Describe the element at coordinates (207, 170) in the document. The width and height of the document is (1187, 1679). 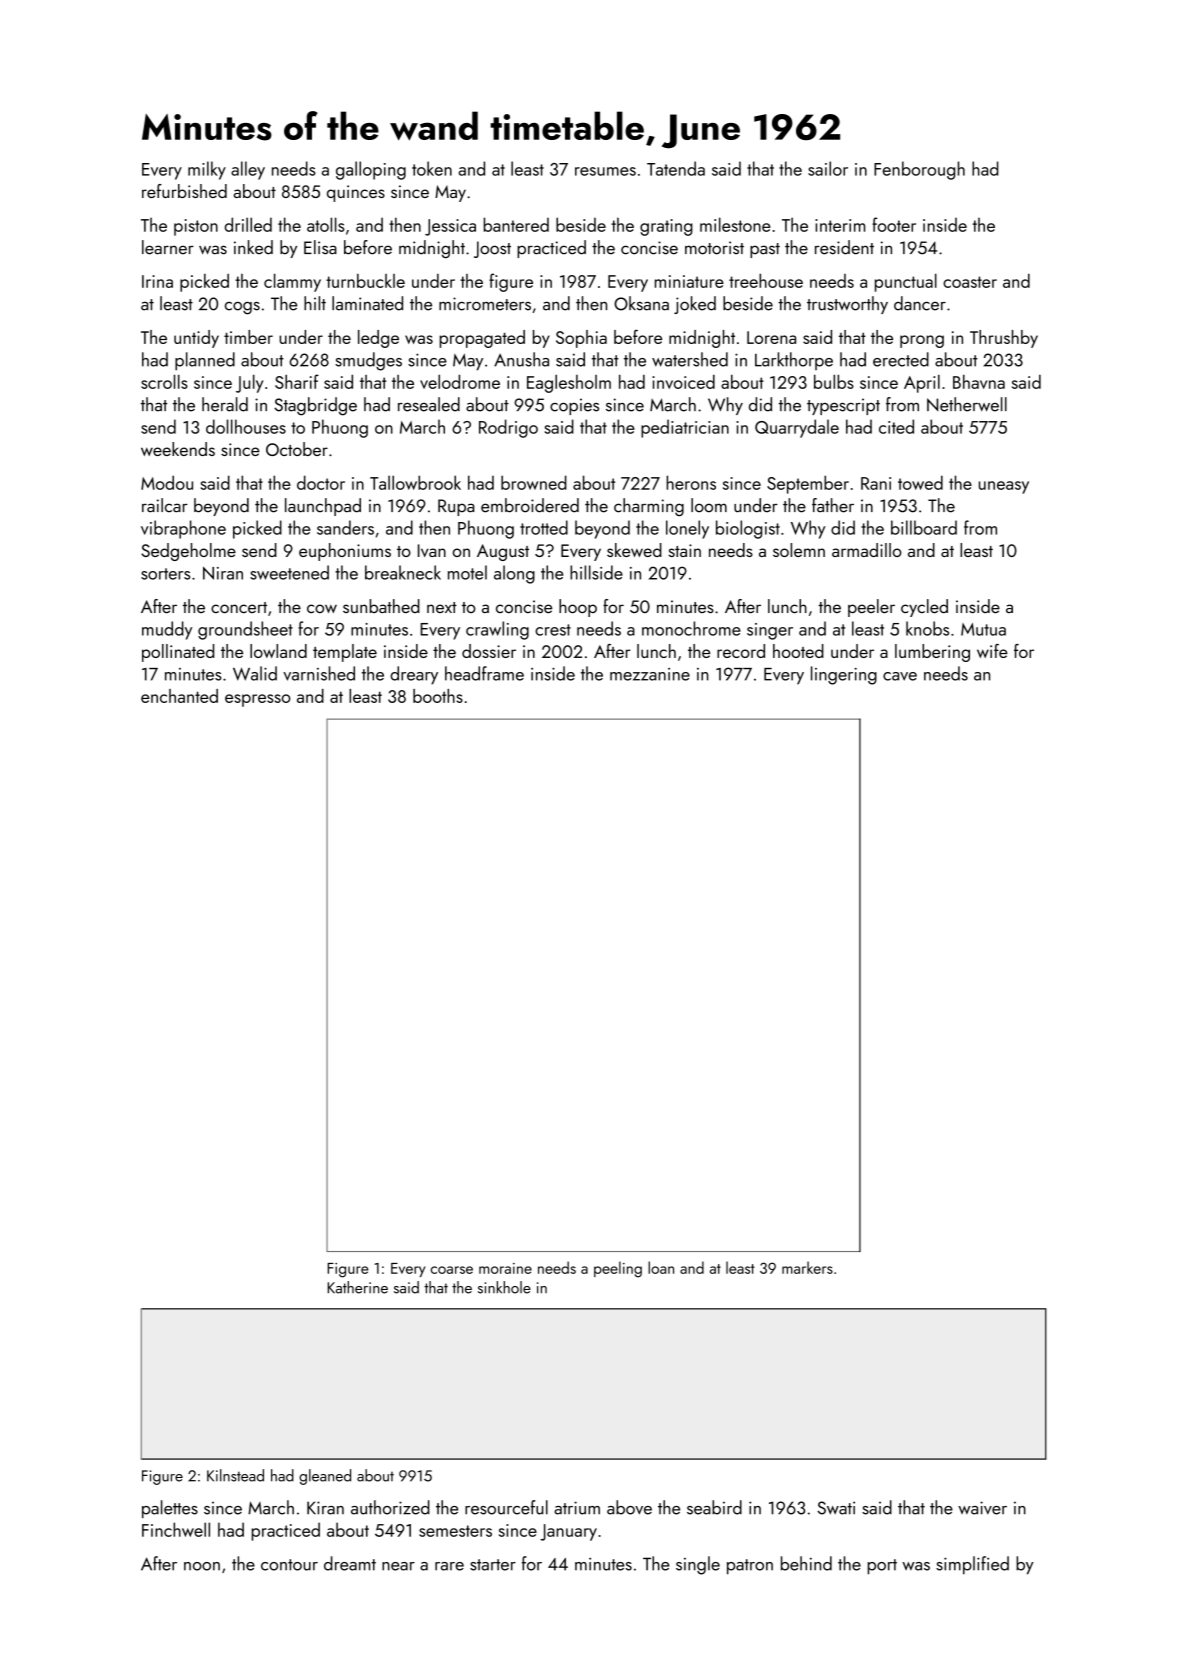
I see `milky` at that location.
